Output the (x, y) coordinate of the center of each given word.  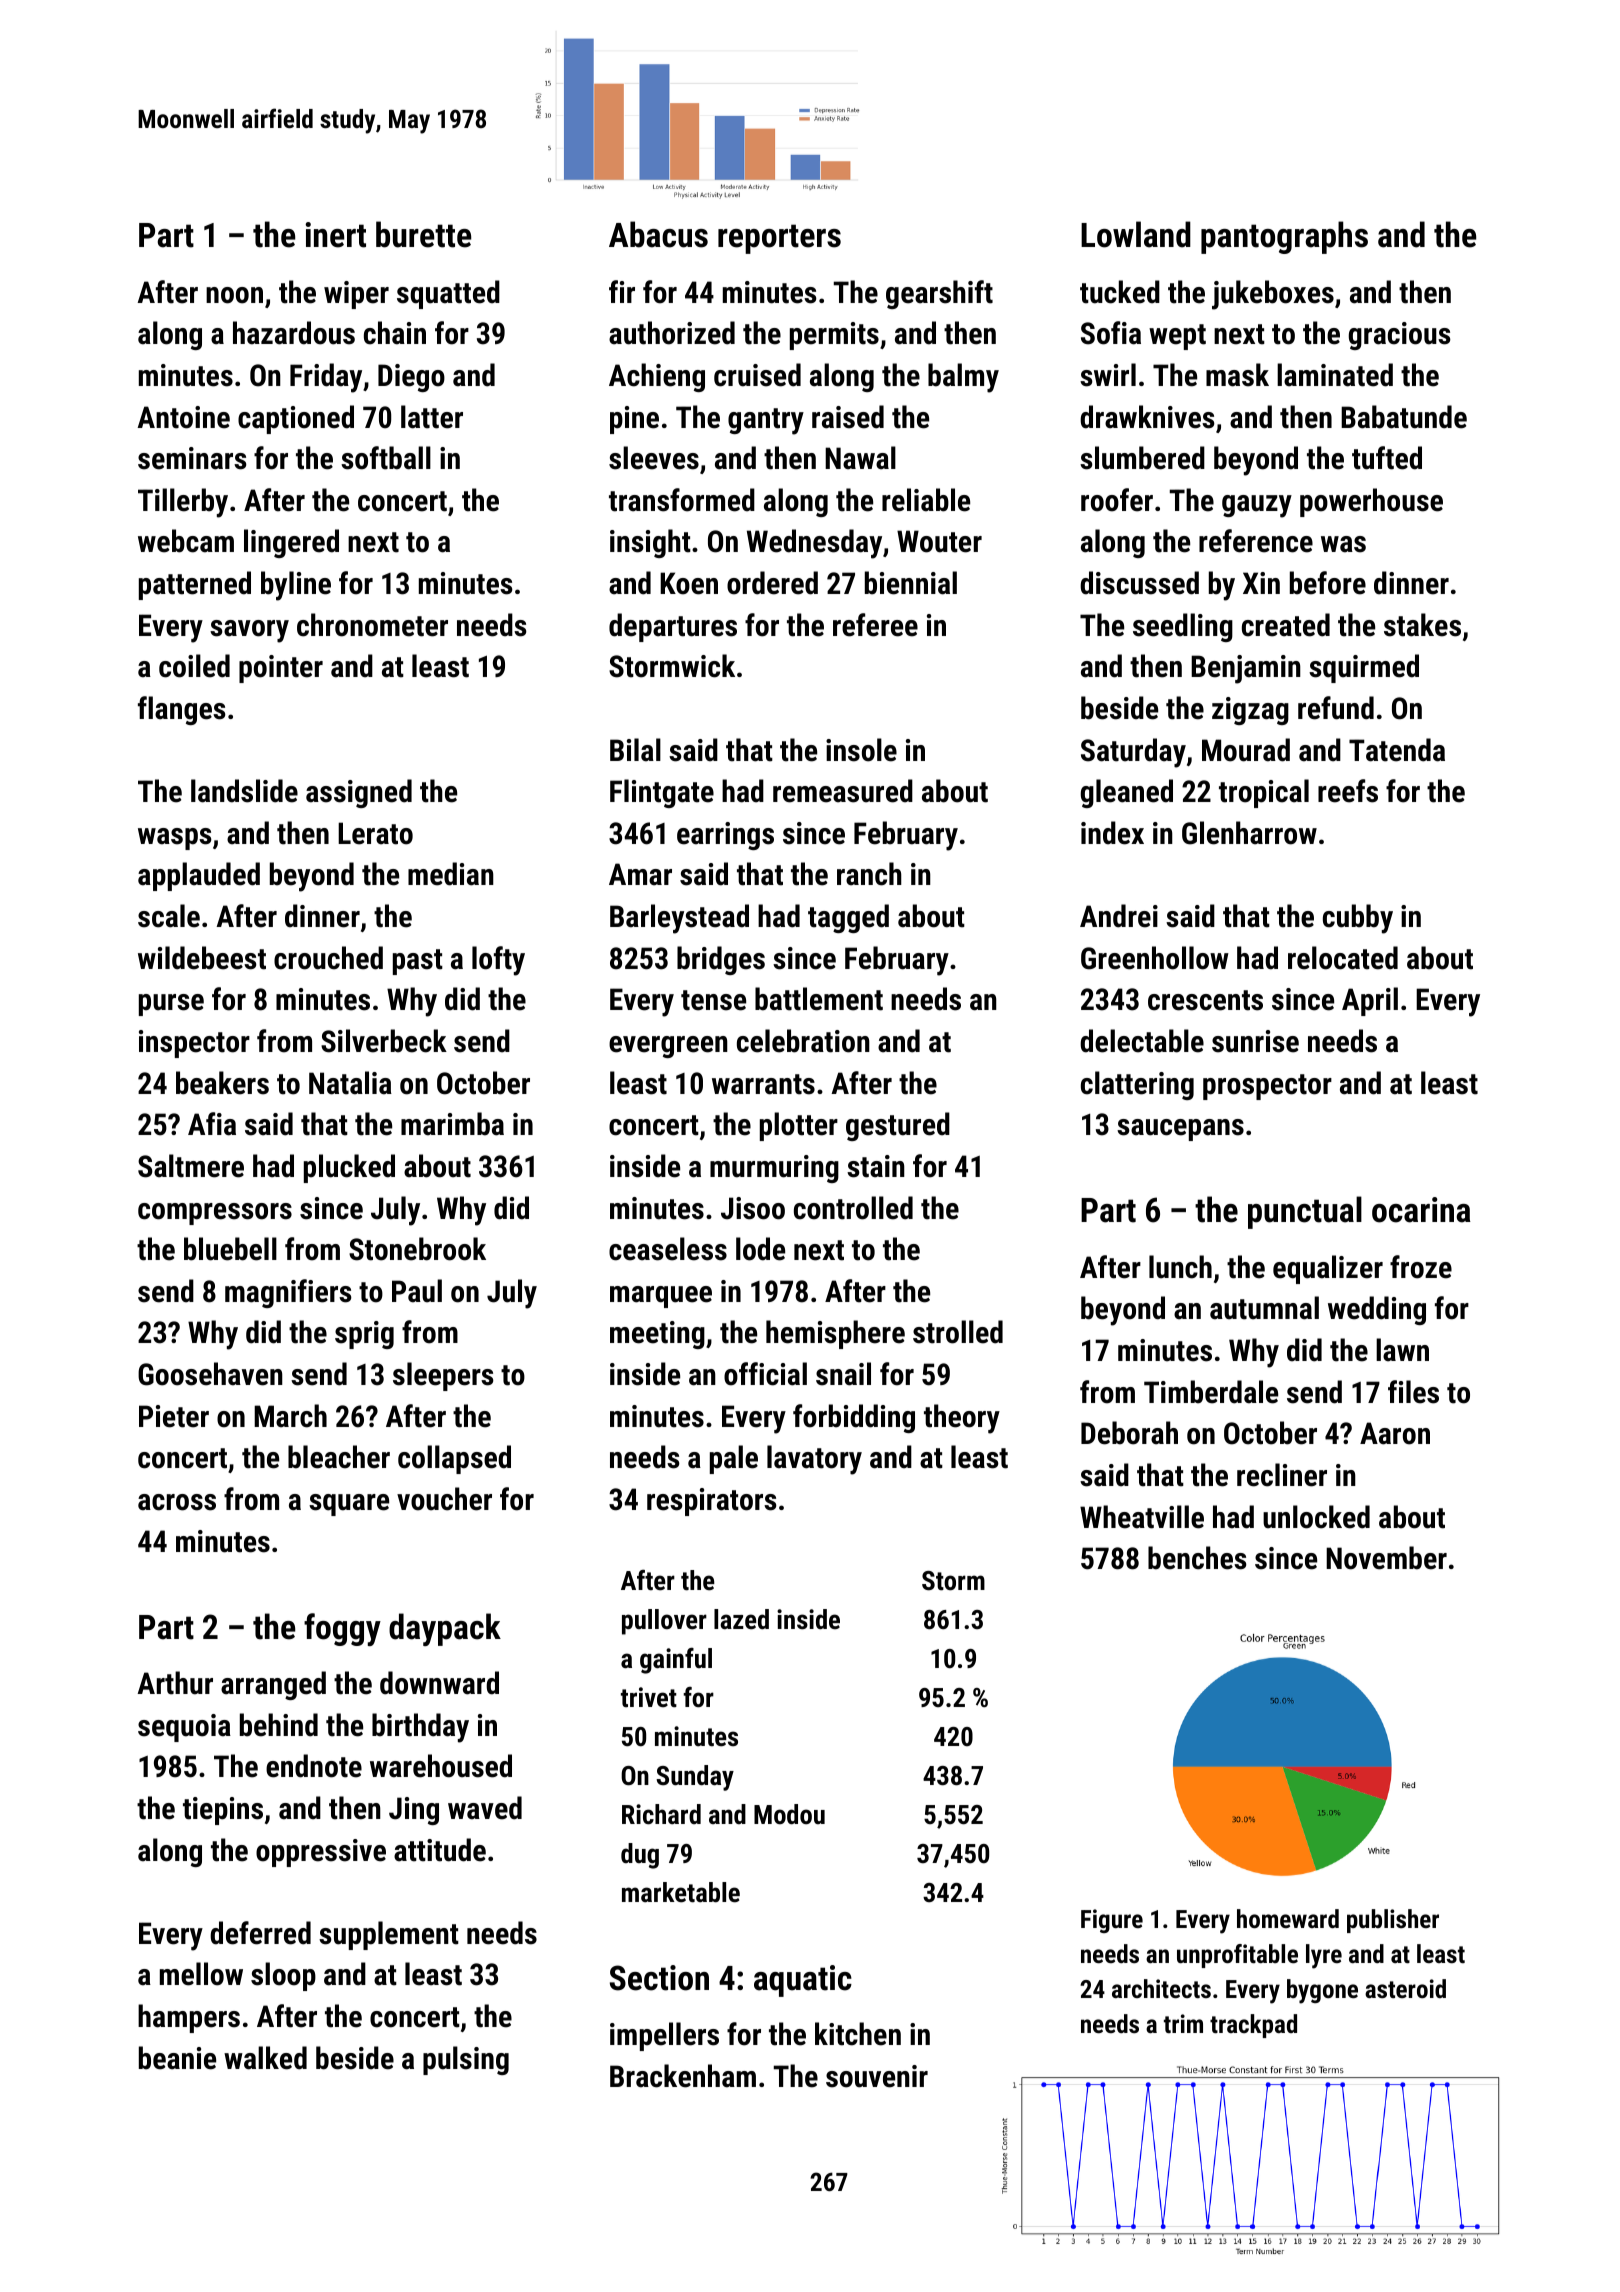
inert (335, 235)
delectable (1142, 1041)
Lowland (1136, 234)
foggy (342, 1629)
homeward (1288, 1918)
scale (169, 916)
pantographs (1284, 237)
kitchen (858, 2034)
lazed (741, 1619)
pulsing (466, 2060)
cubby (1358, 919)
